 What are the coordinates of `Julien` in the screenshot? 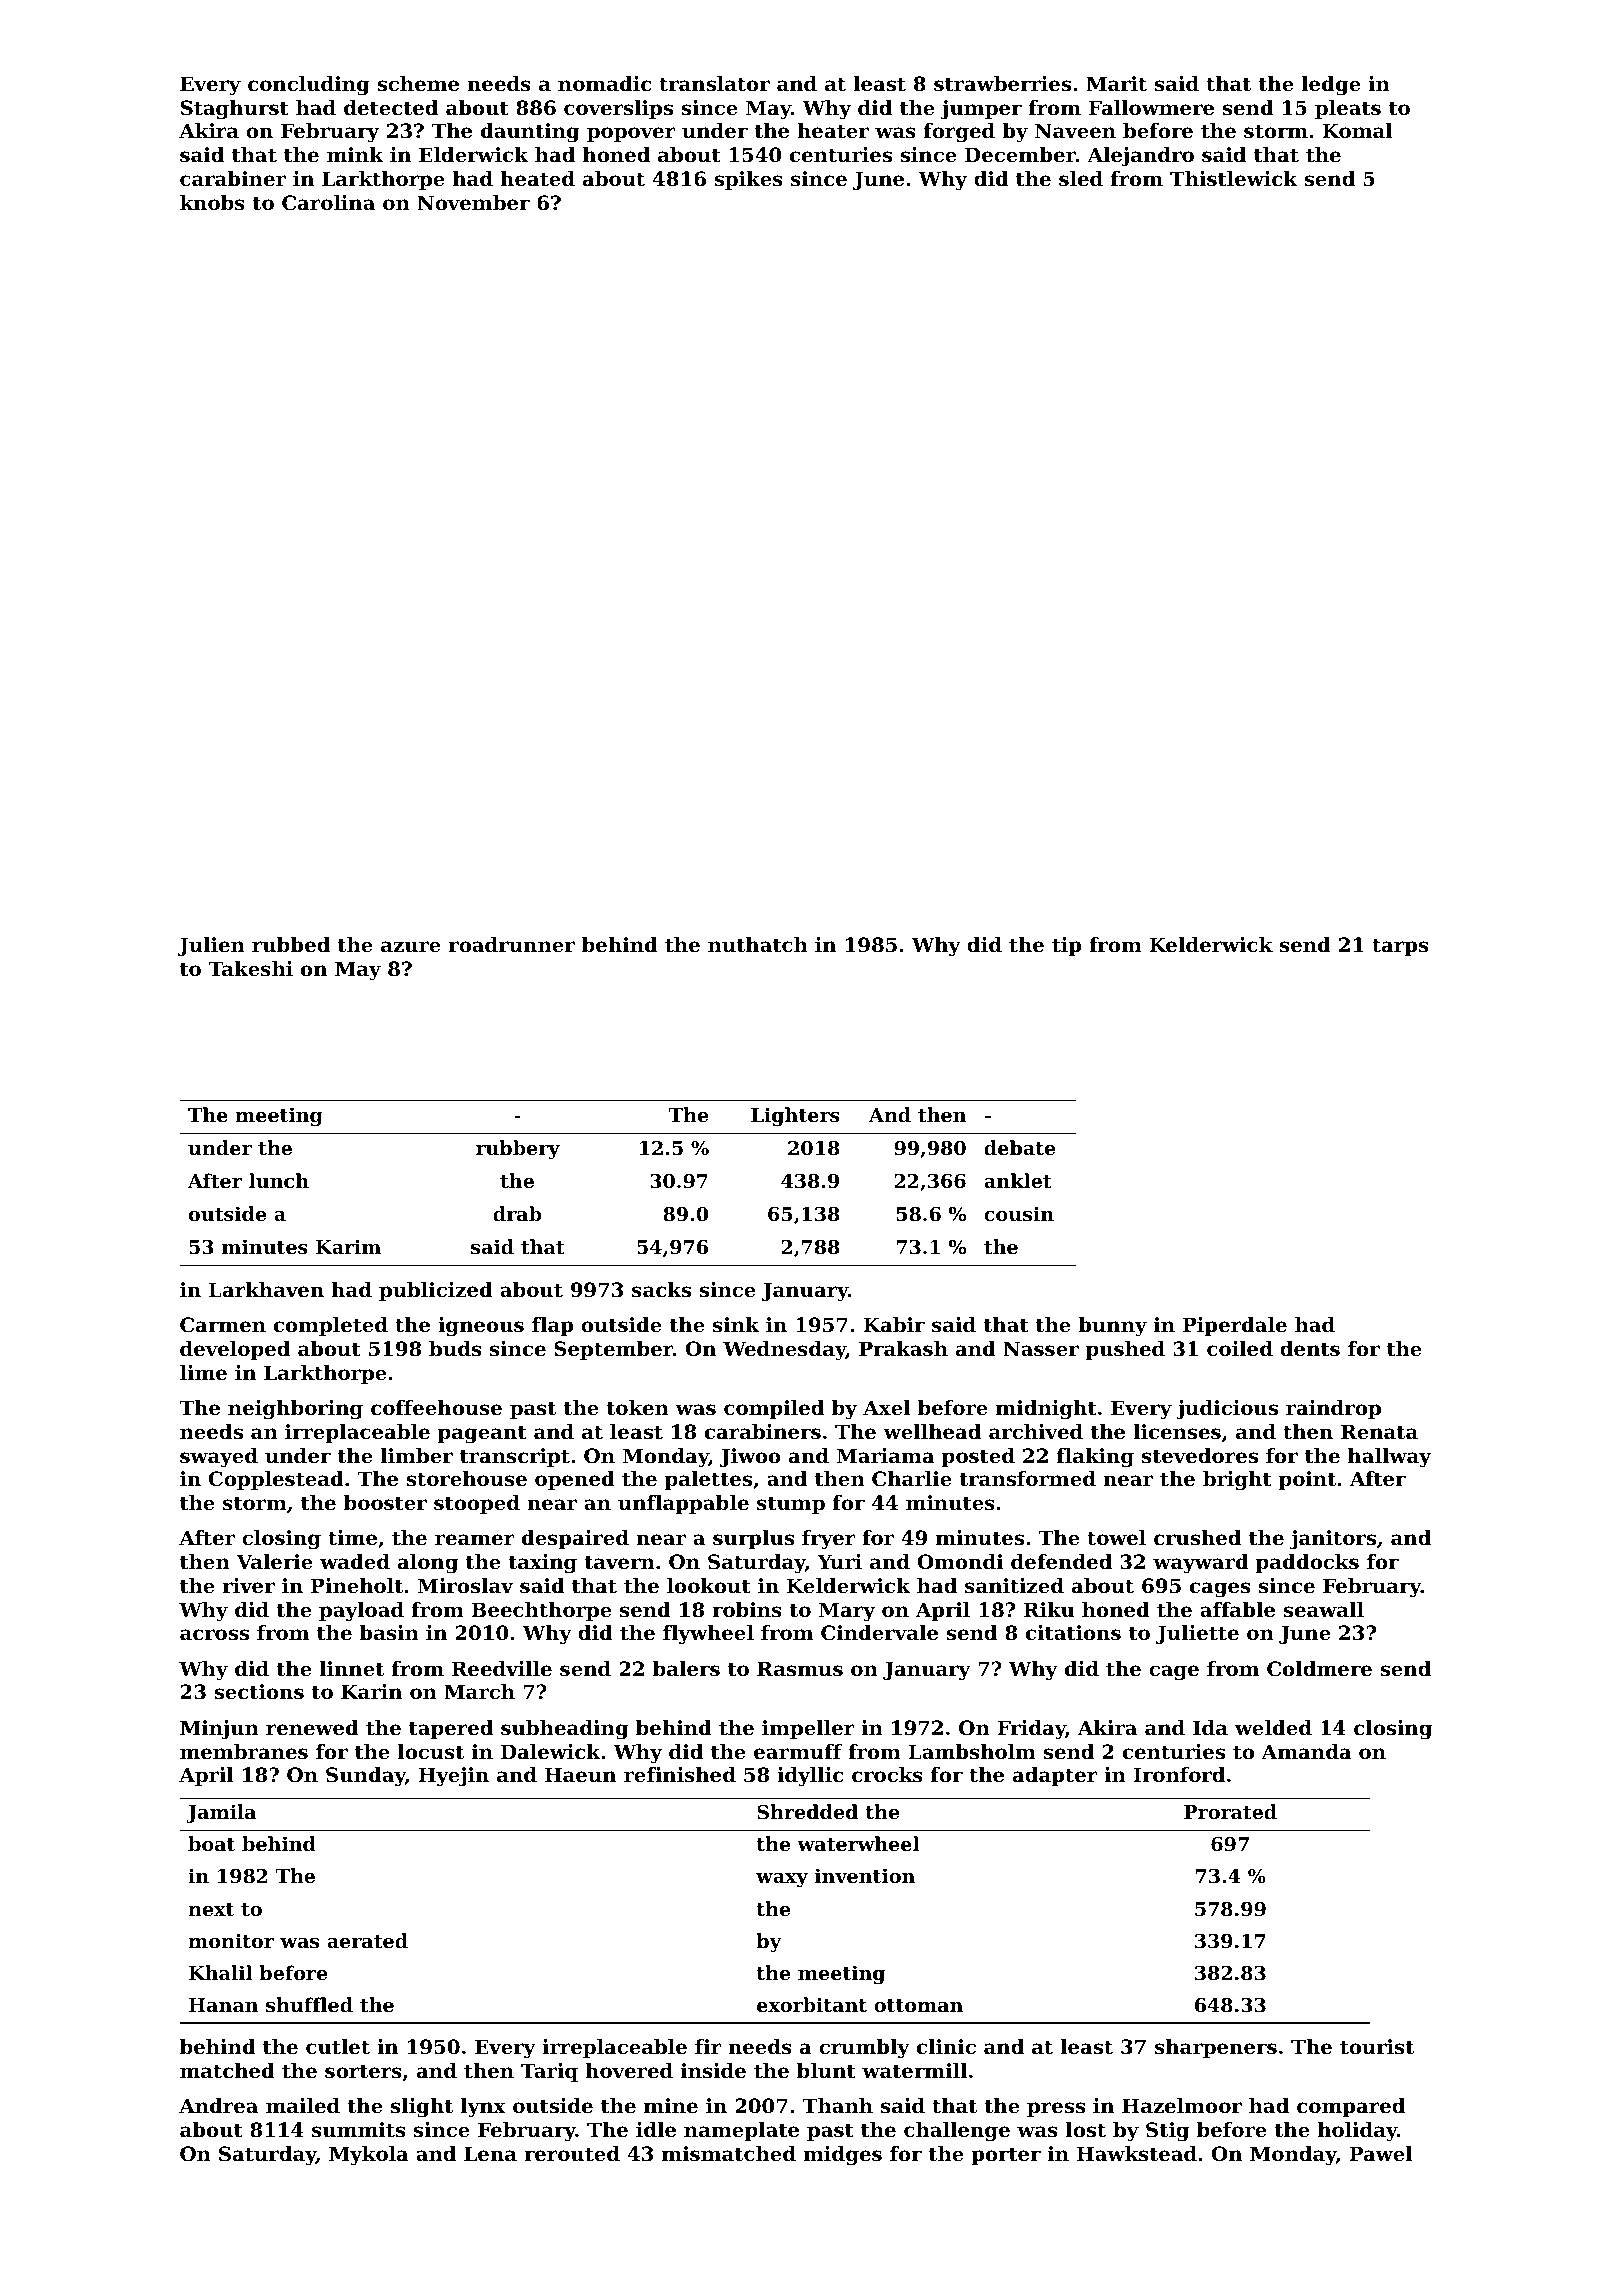 It's located at (211, 946).
